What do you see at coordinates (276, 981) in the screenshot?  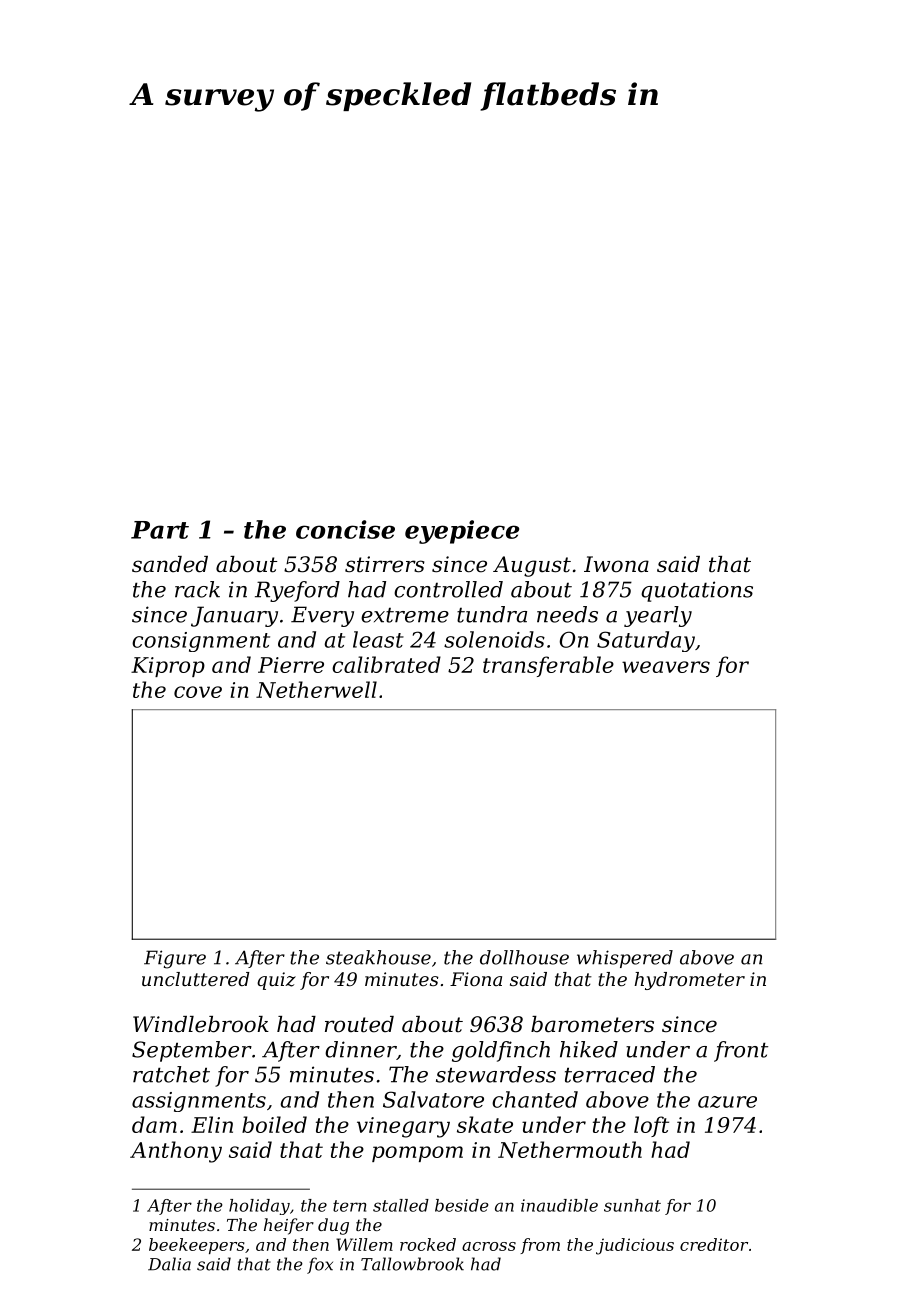 I see `quiz` at bounding box center [276, 981].
